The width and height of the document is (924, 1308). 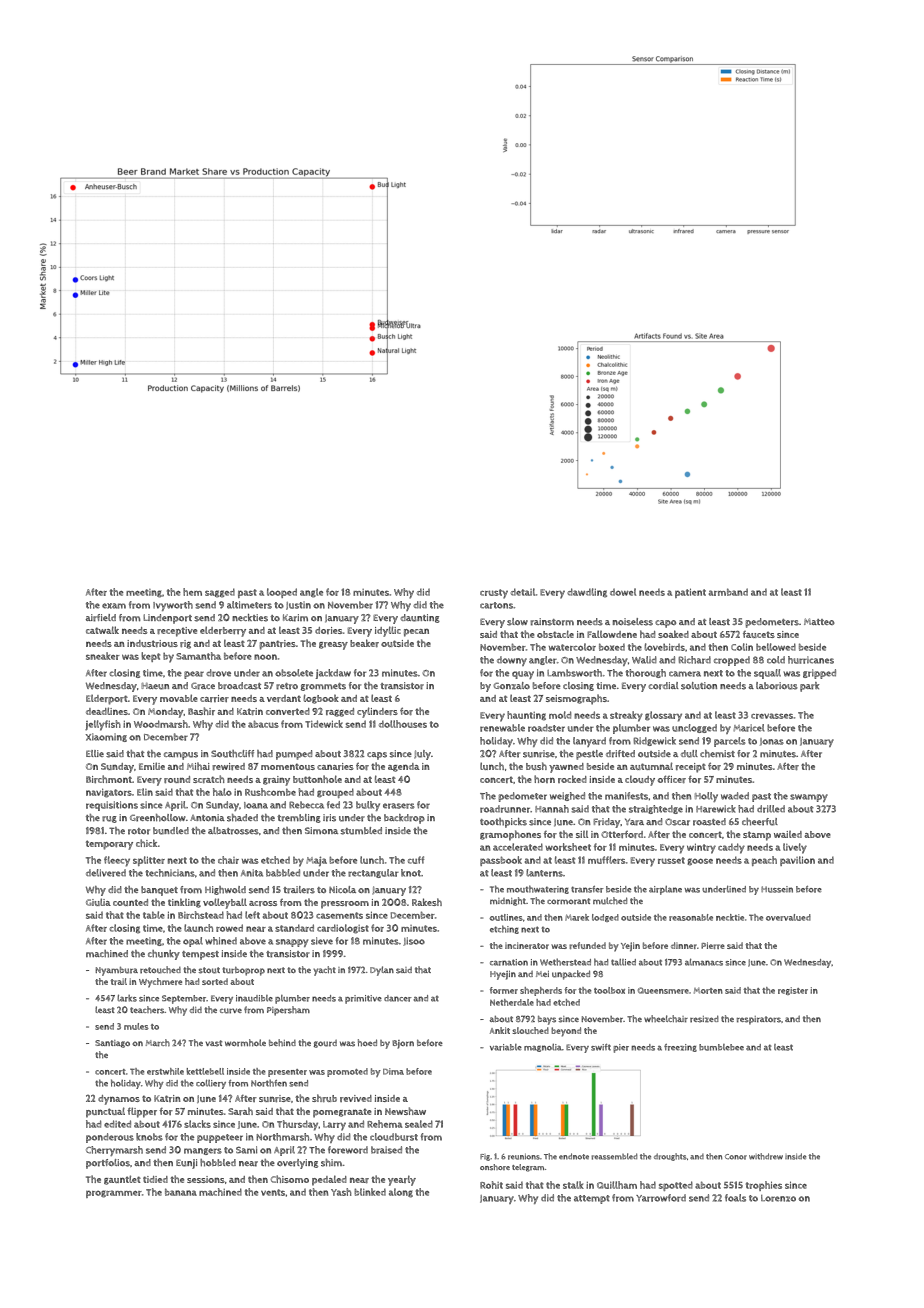 I want to click on hurricanes, so click(x=811, y=660).
